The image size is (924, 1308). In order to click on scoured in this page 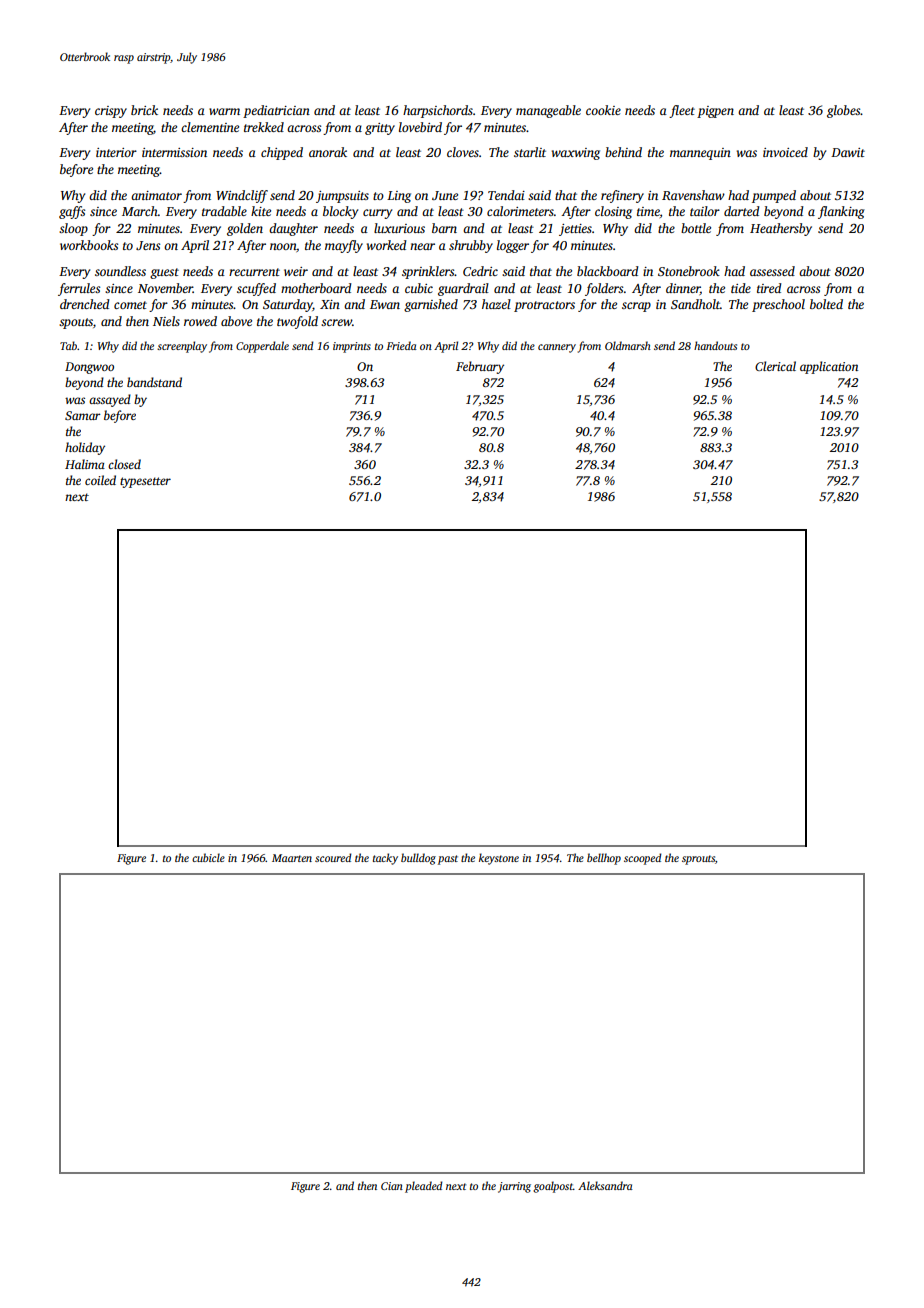, I will do `click(333, 857)`.
